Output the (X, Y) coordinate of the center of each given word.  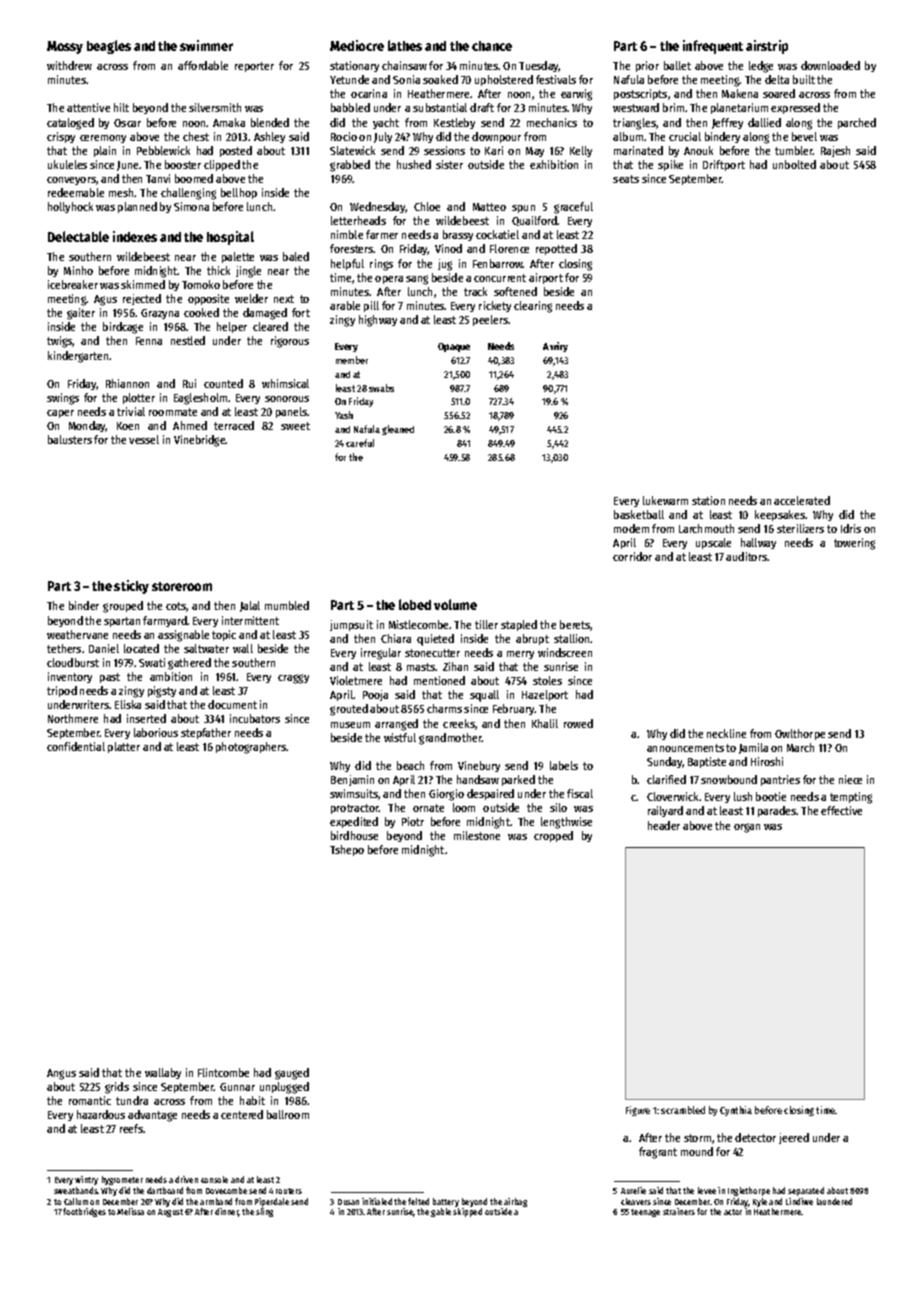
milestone (477, 835)
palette (238, 257)
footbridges (84, 1212)
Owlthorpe (800, 734)
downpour (496, 137)
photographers (251, 748)
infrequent (713, 47)
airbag (515, 1202)
